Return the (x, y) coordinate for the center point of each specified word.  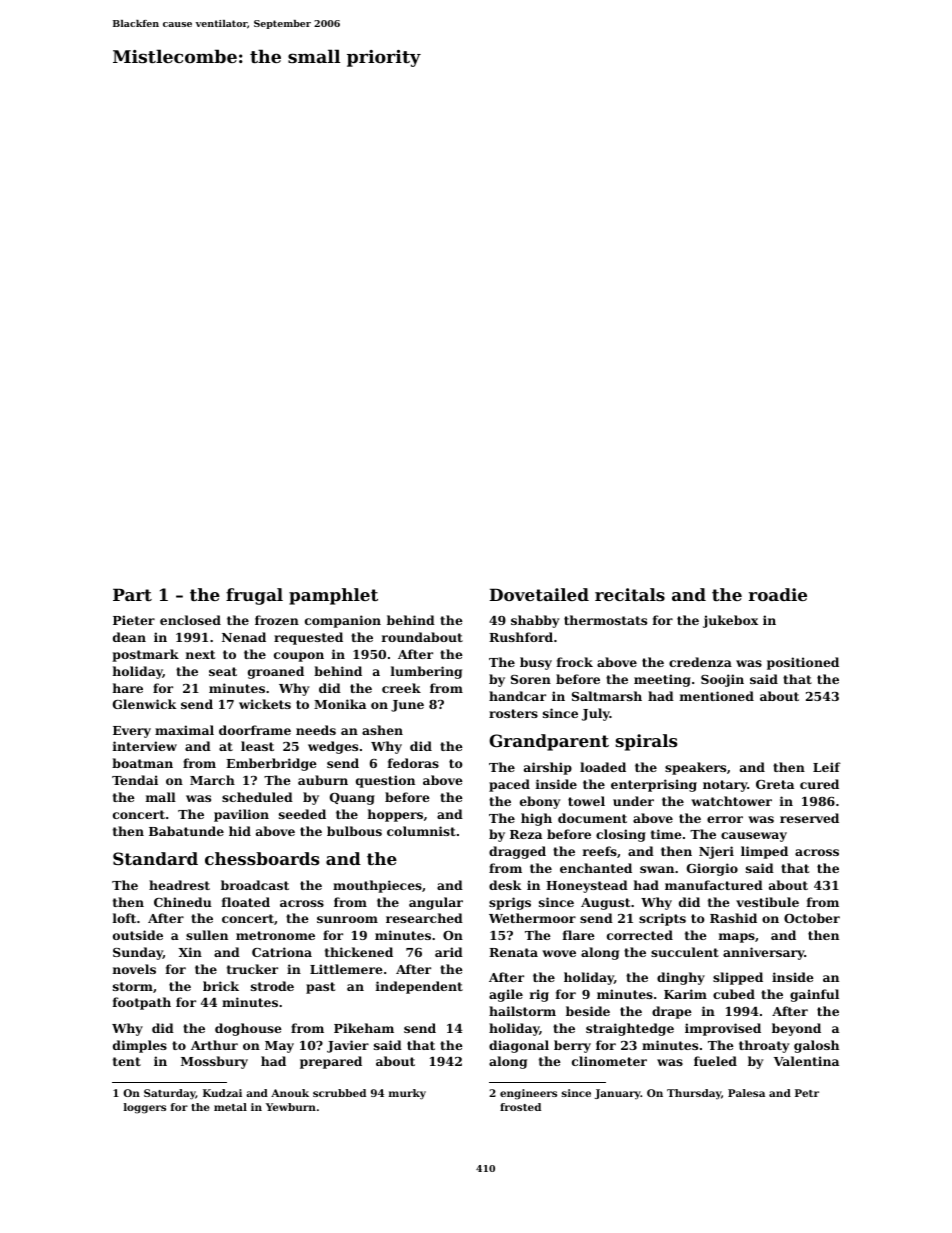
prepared (331, 1062)
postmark (145, 655)
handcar (517, 696)
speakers (695, 768)
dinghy (681, 978)
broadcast (255, 885)
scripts (662, 919)
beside (588, 1011)
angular (436, 903)
